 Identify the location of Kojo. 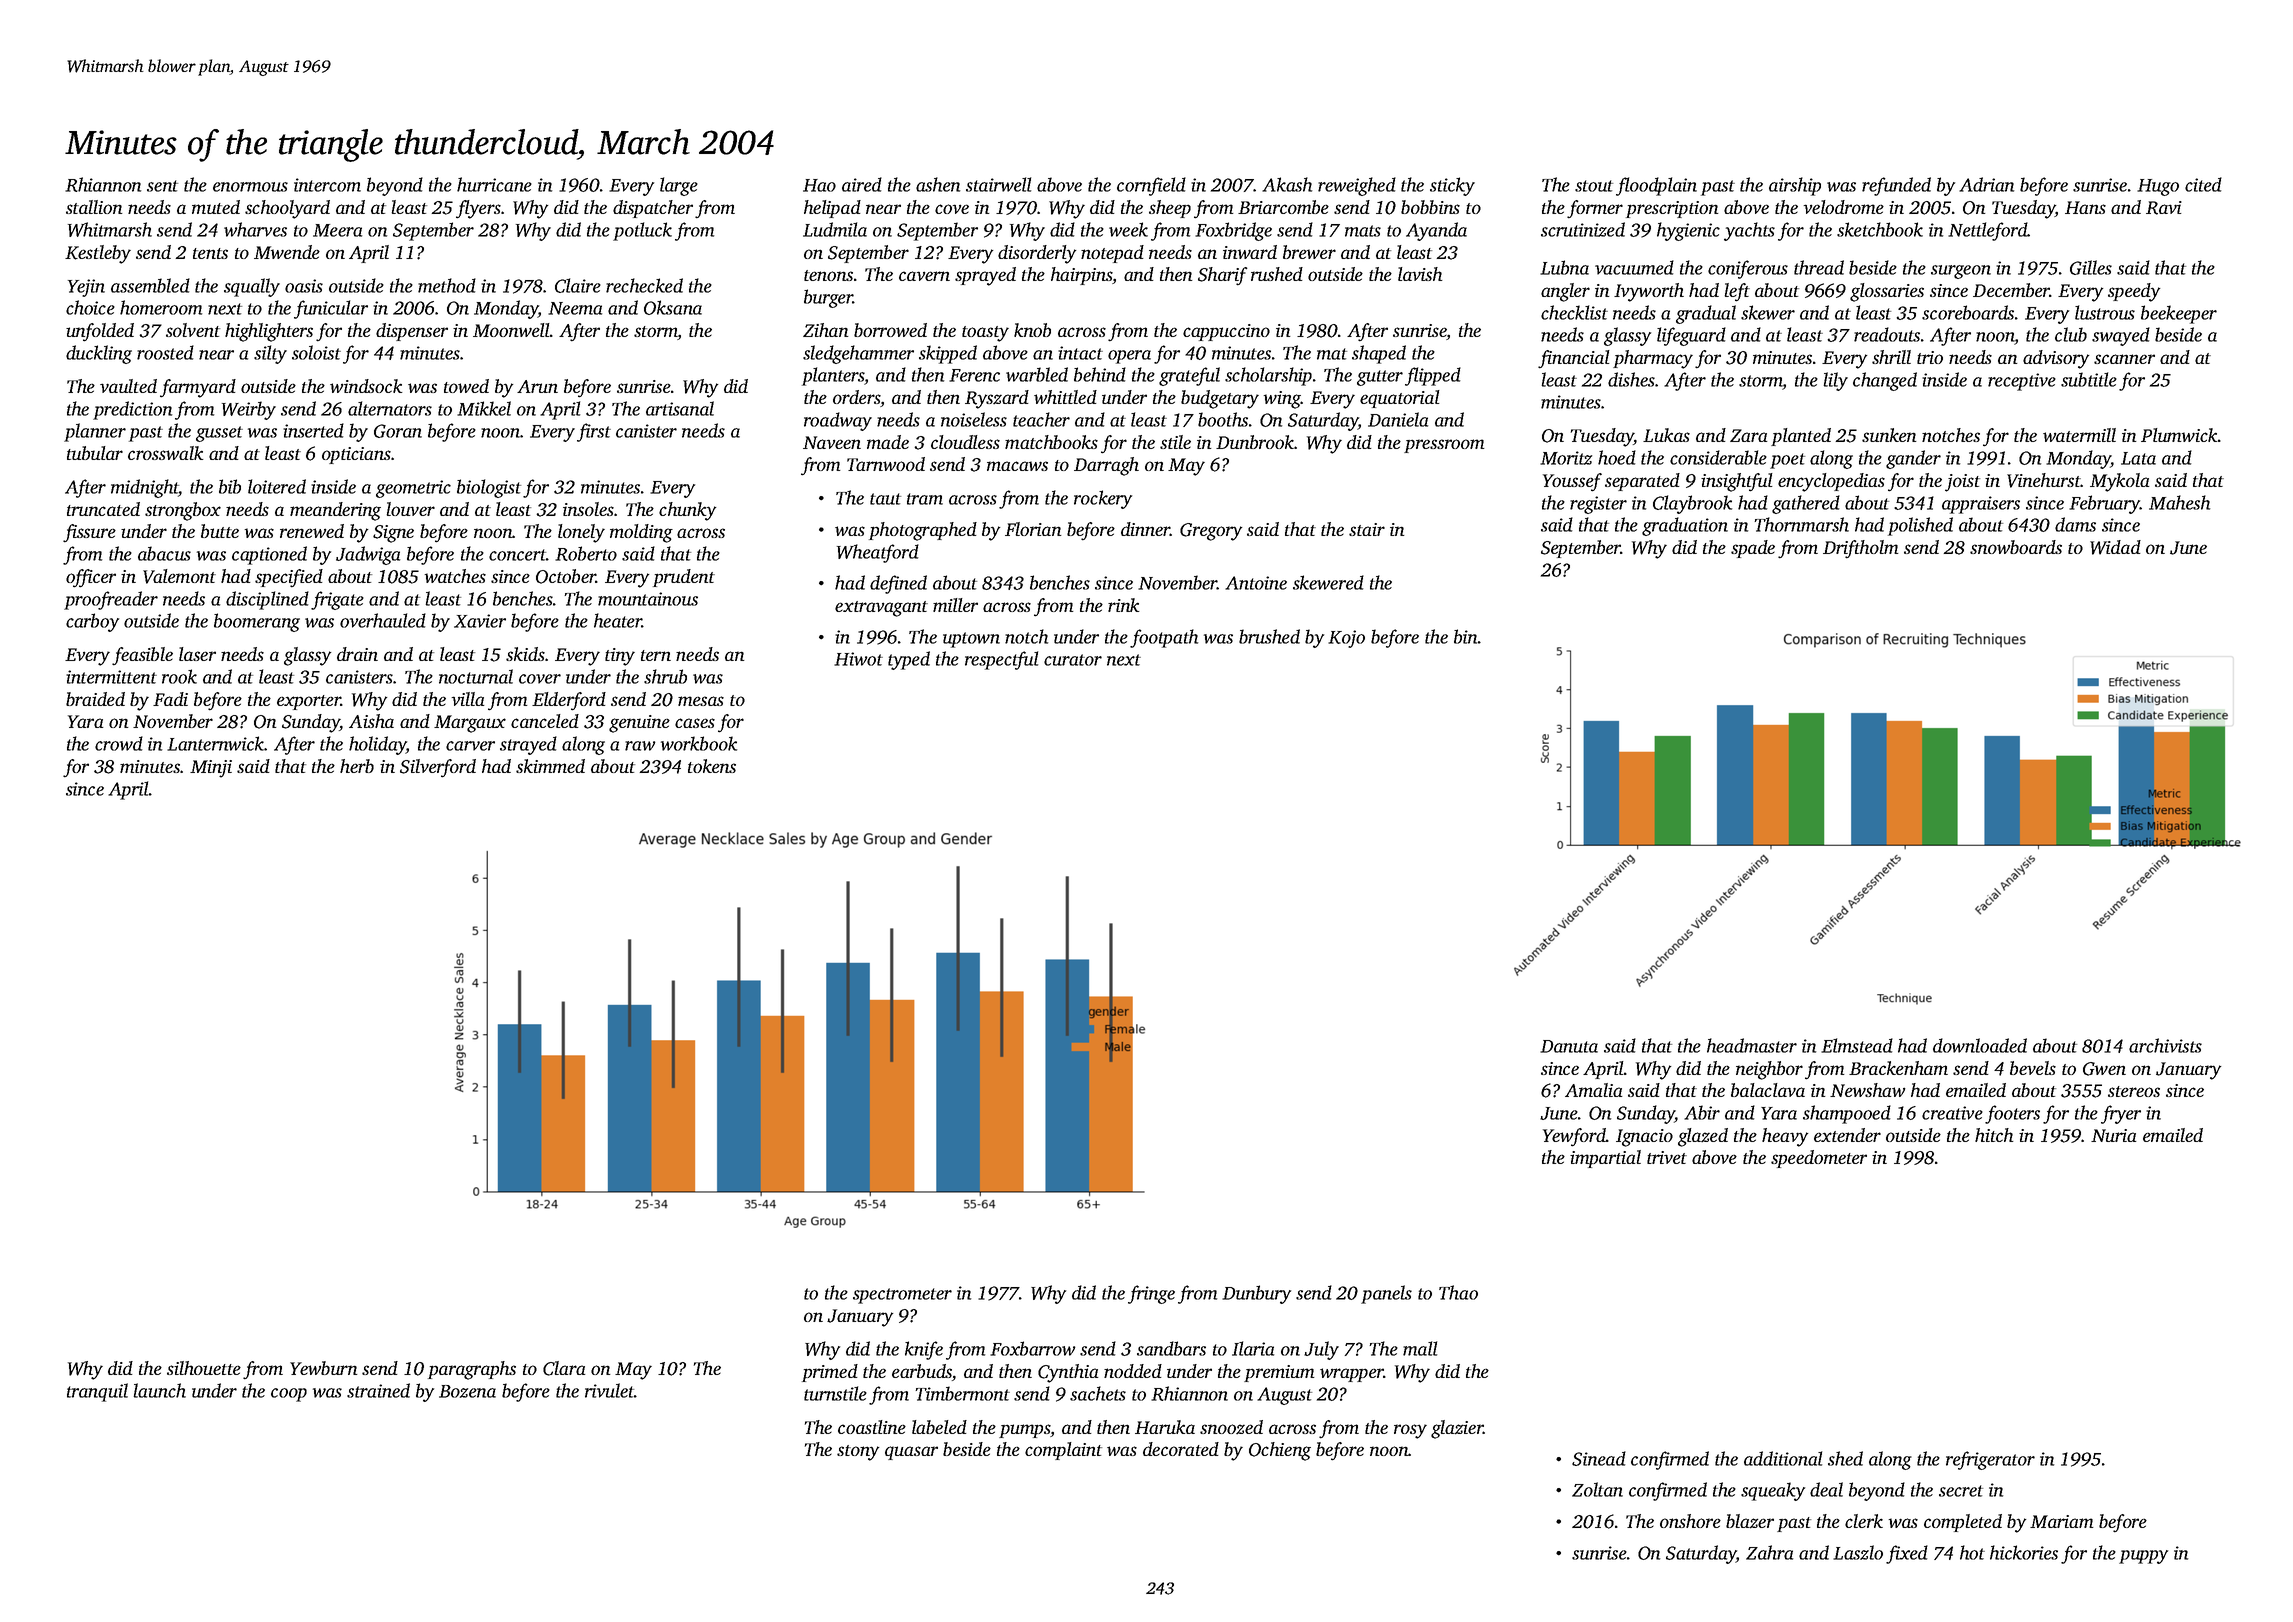
(1346, 639).
